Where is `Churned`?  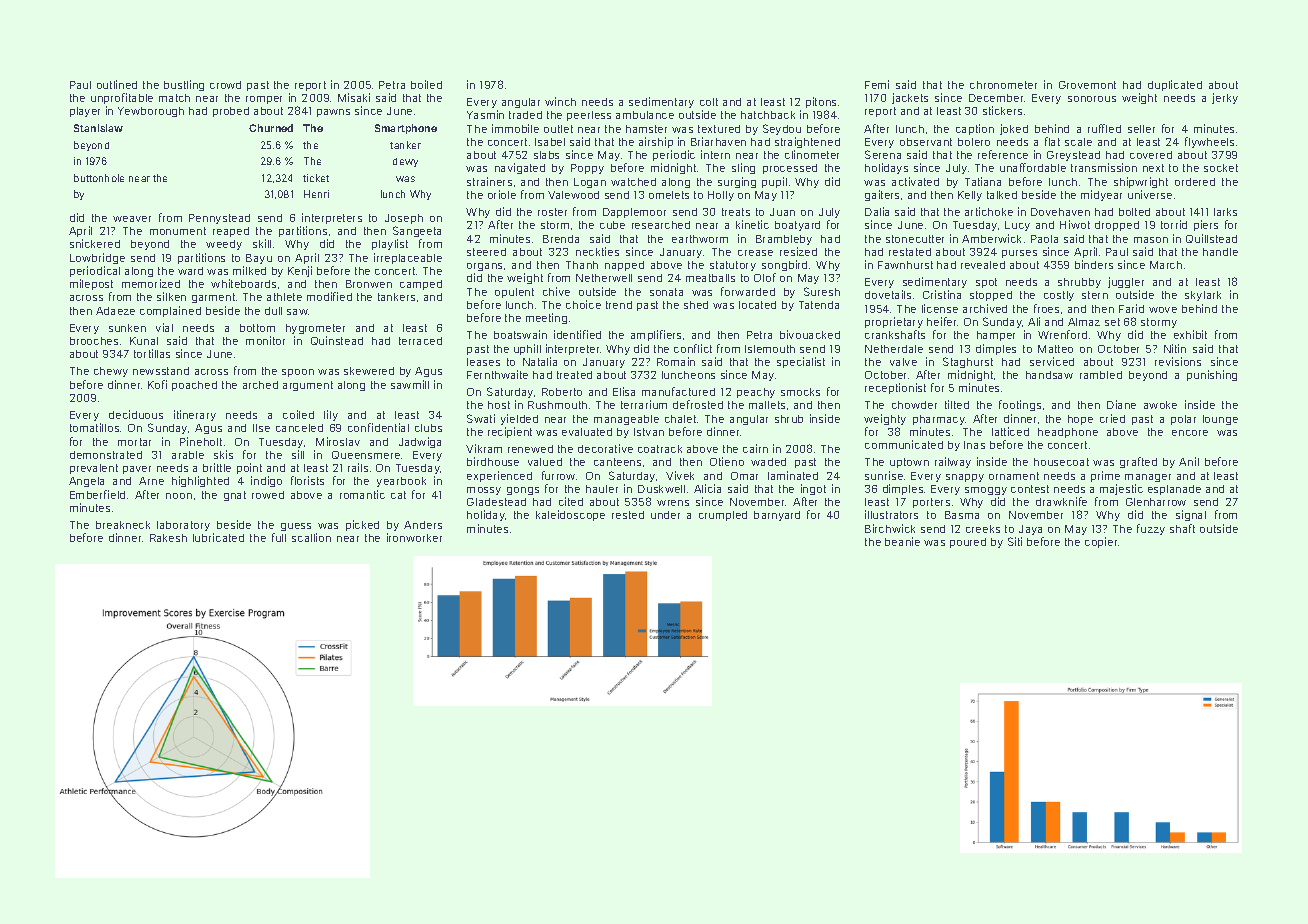 Churned is located at coordinates (271, 128).
